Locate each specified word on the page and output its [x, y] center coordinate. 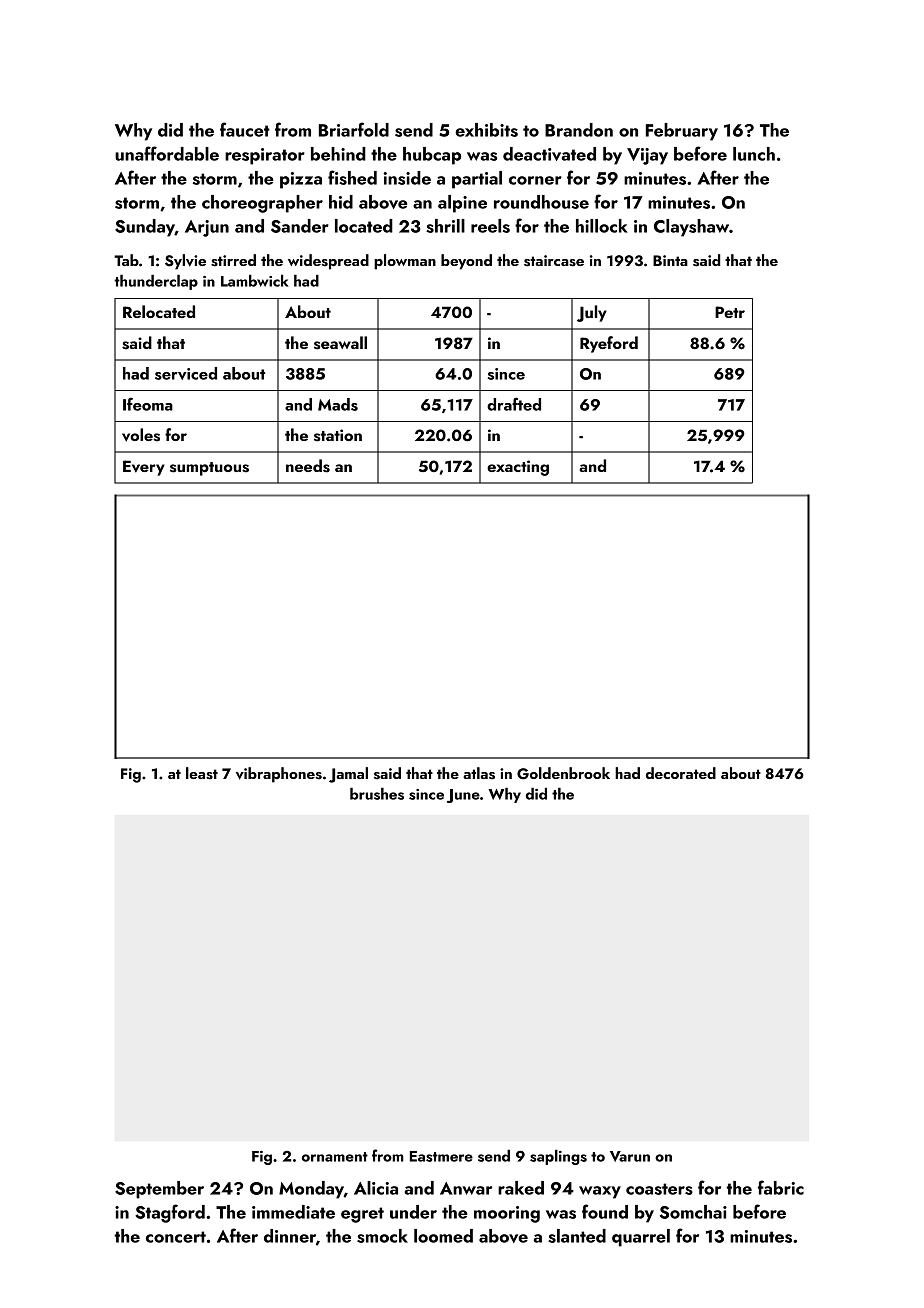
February [682, 132]
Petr [730, 312]
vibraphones [279, 775]
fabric [781, 1187]
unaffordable [167, 153]
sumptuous [209, 469]
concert [176, 1237]
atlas [479, 773]
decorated [681, 773]
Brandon [579, 130]
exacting [518, 468]
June [463, 796]
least [202, 773]
